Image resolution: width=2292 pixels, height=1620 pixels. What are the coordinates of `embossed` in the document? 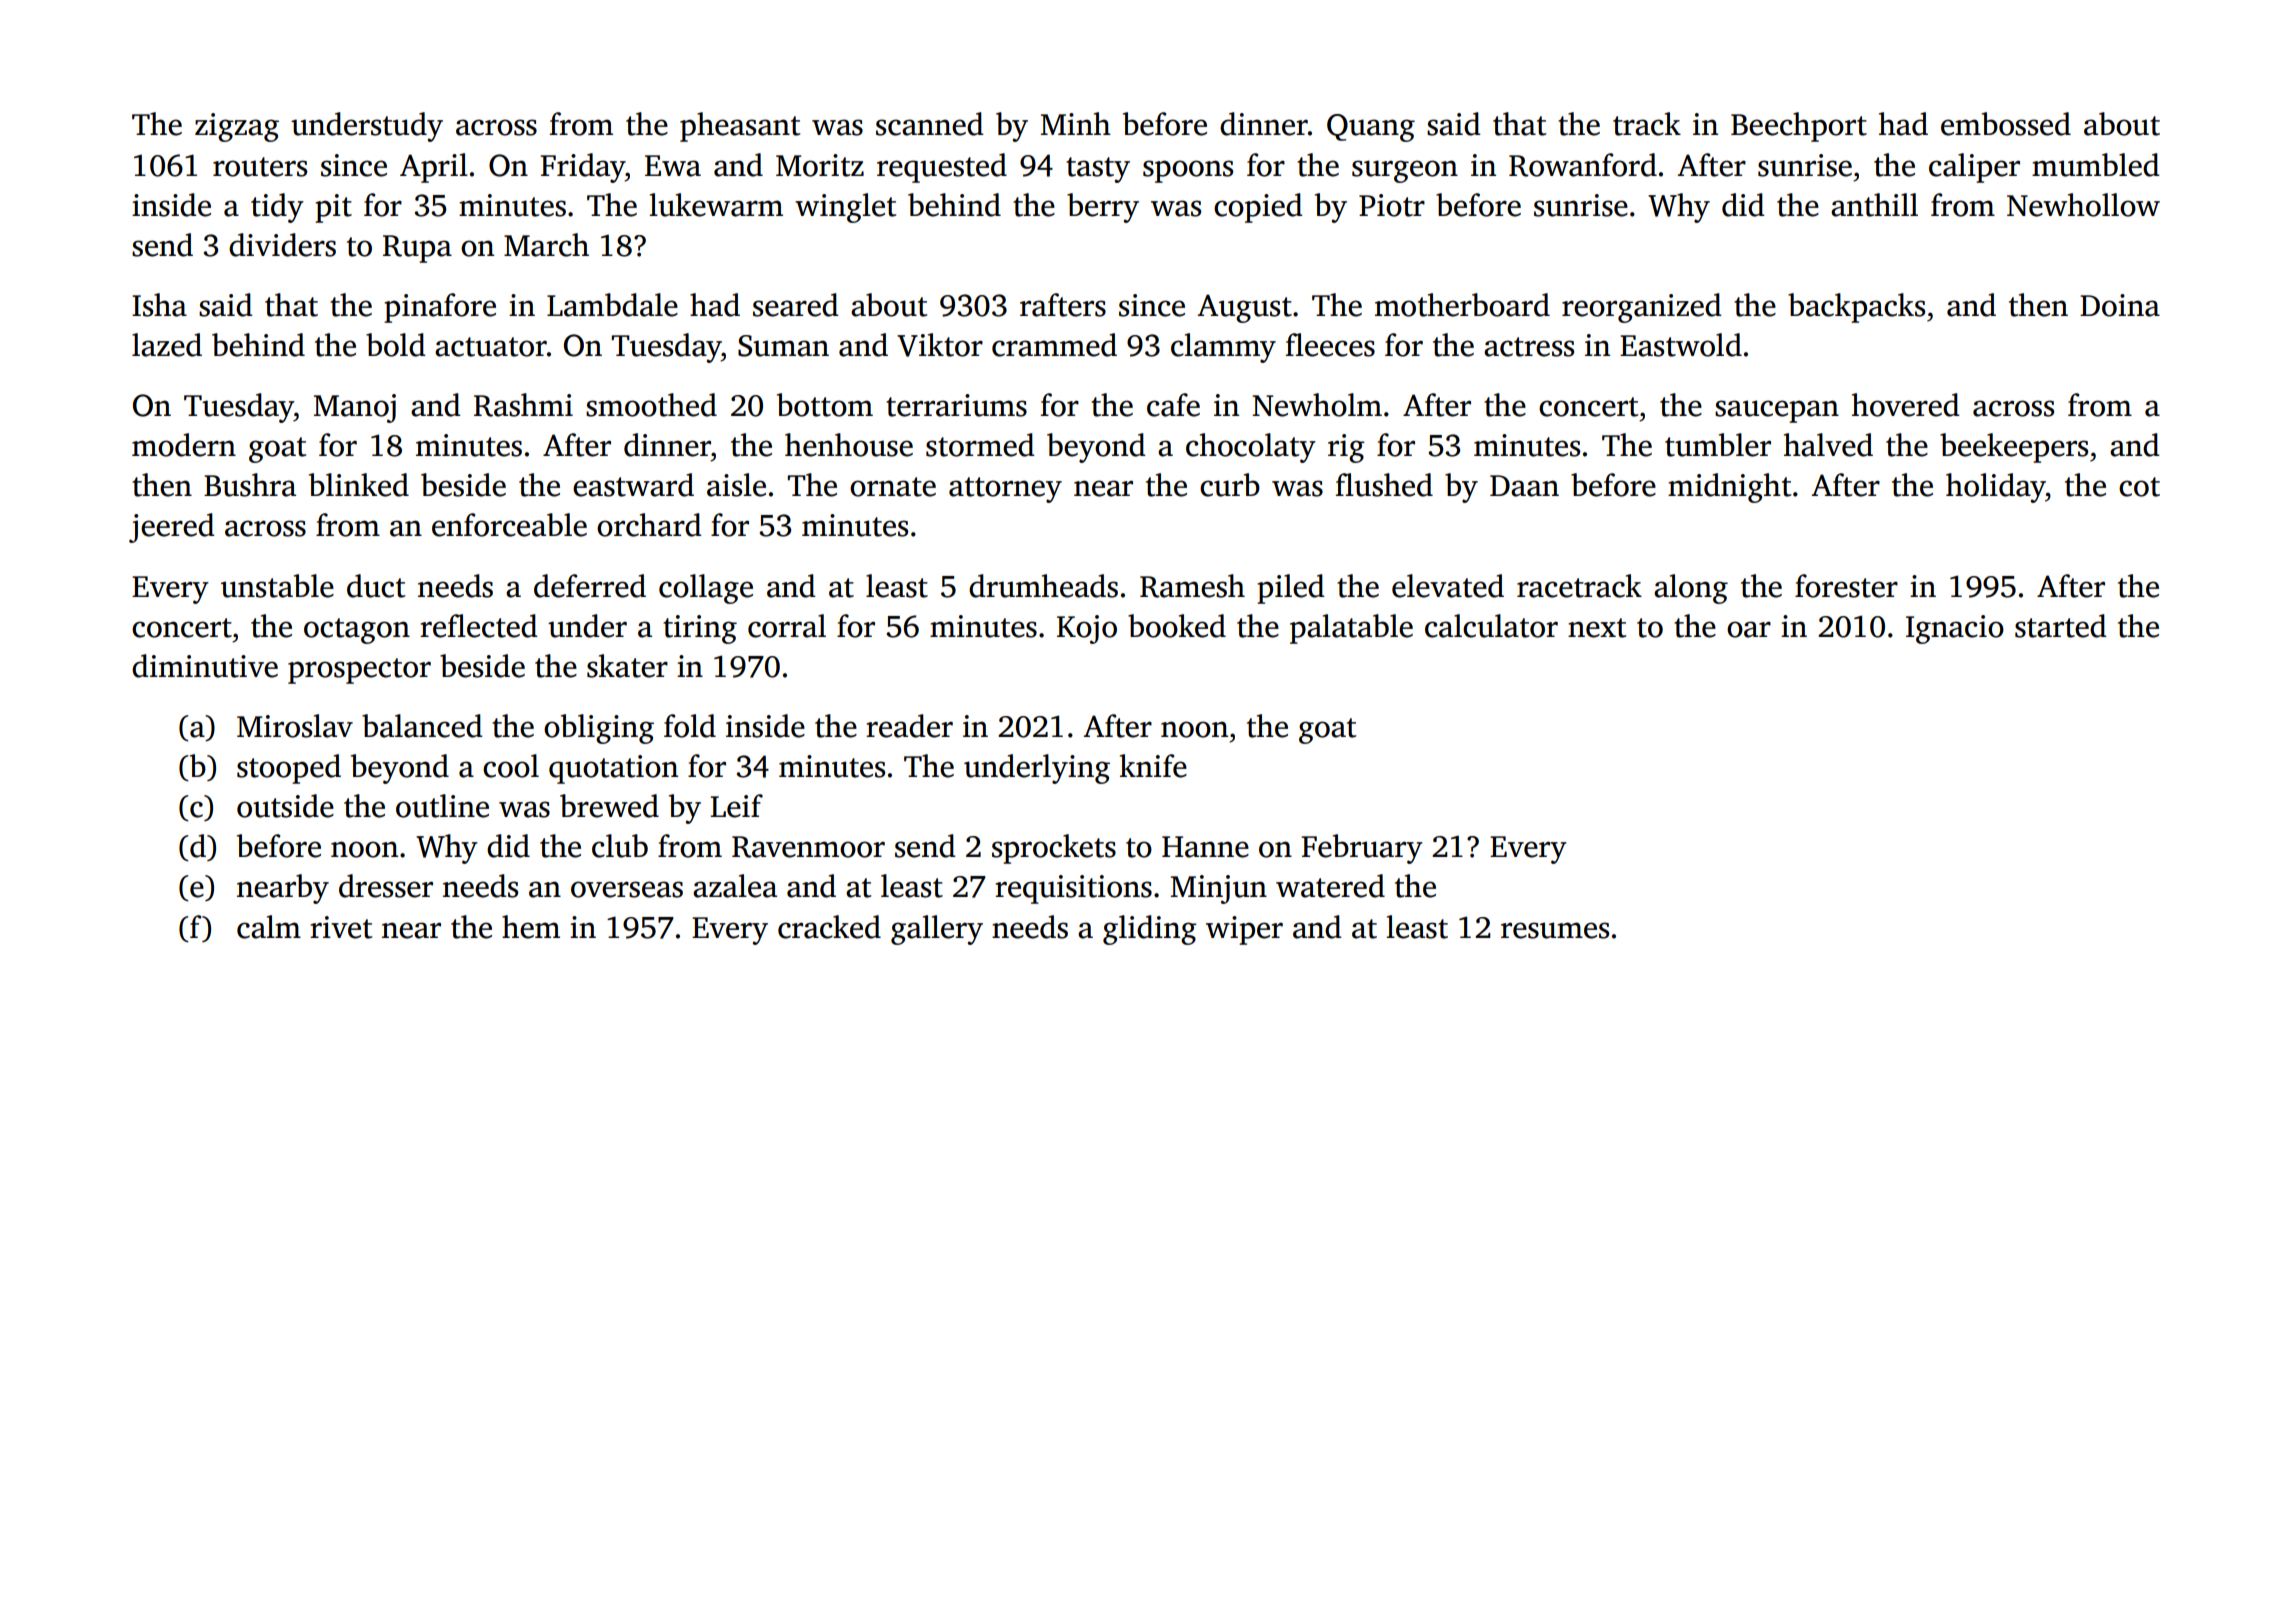 It's located at (2006, 124).
